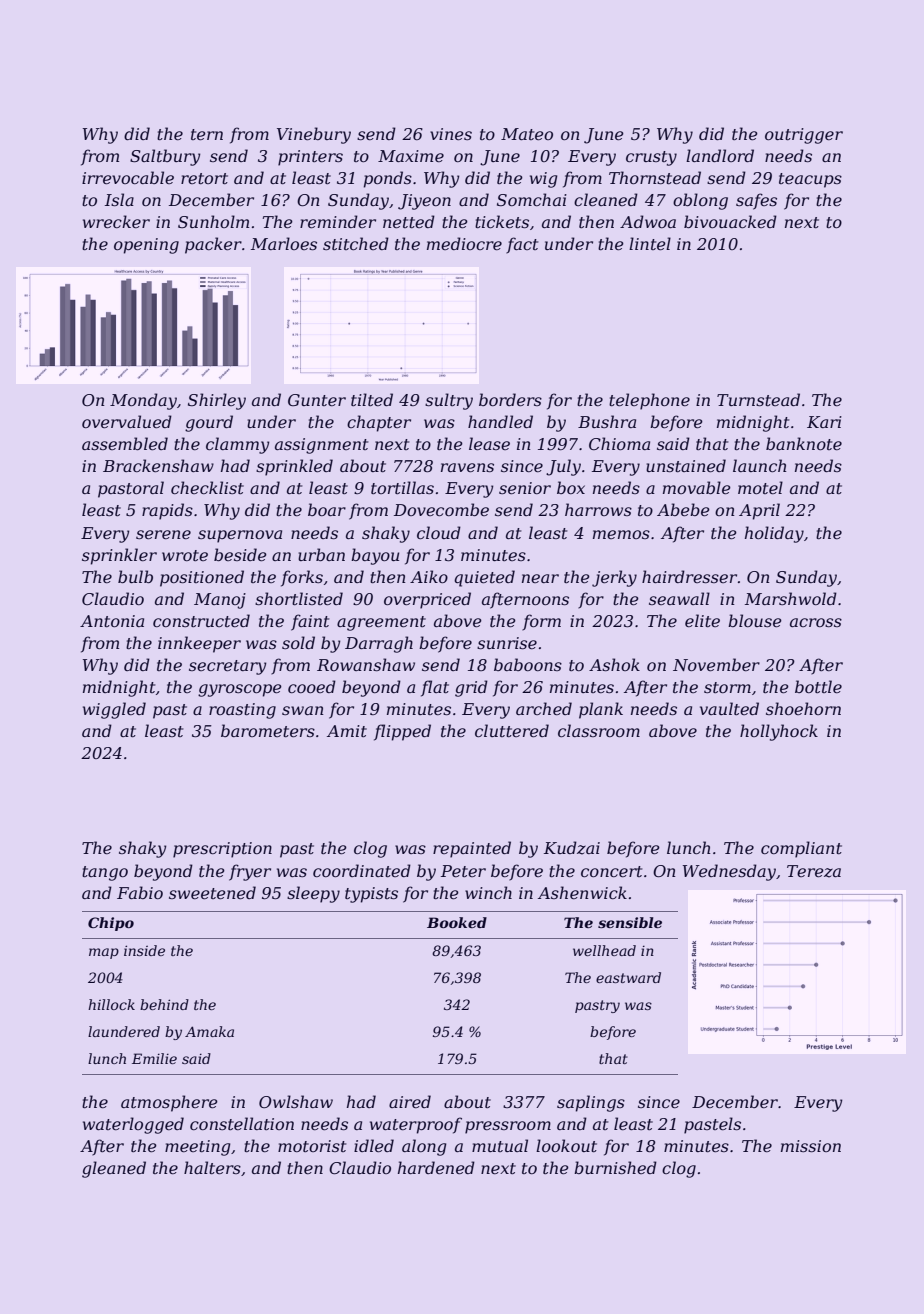 Image resolution: width=924 pixels, height=1314 pixels. Describe the element at coordinates (628, 977) in the document. I see `eastward` at that location.
